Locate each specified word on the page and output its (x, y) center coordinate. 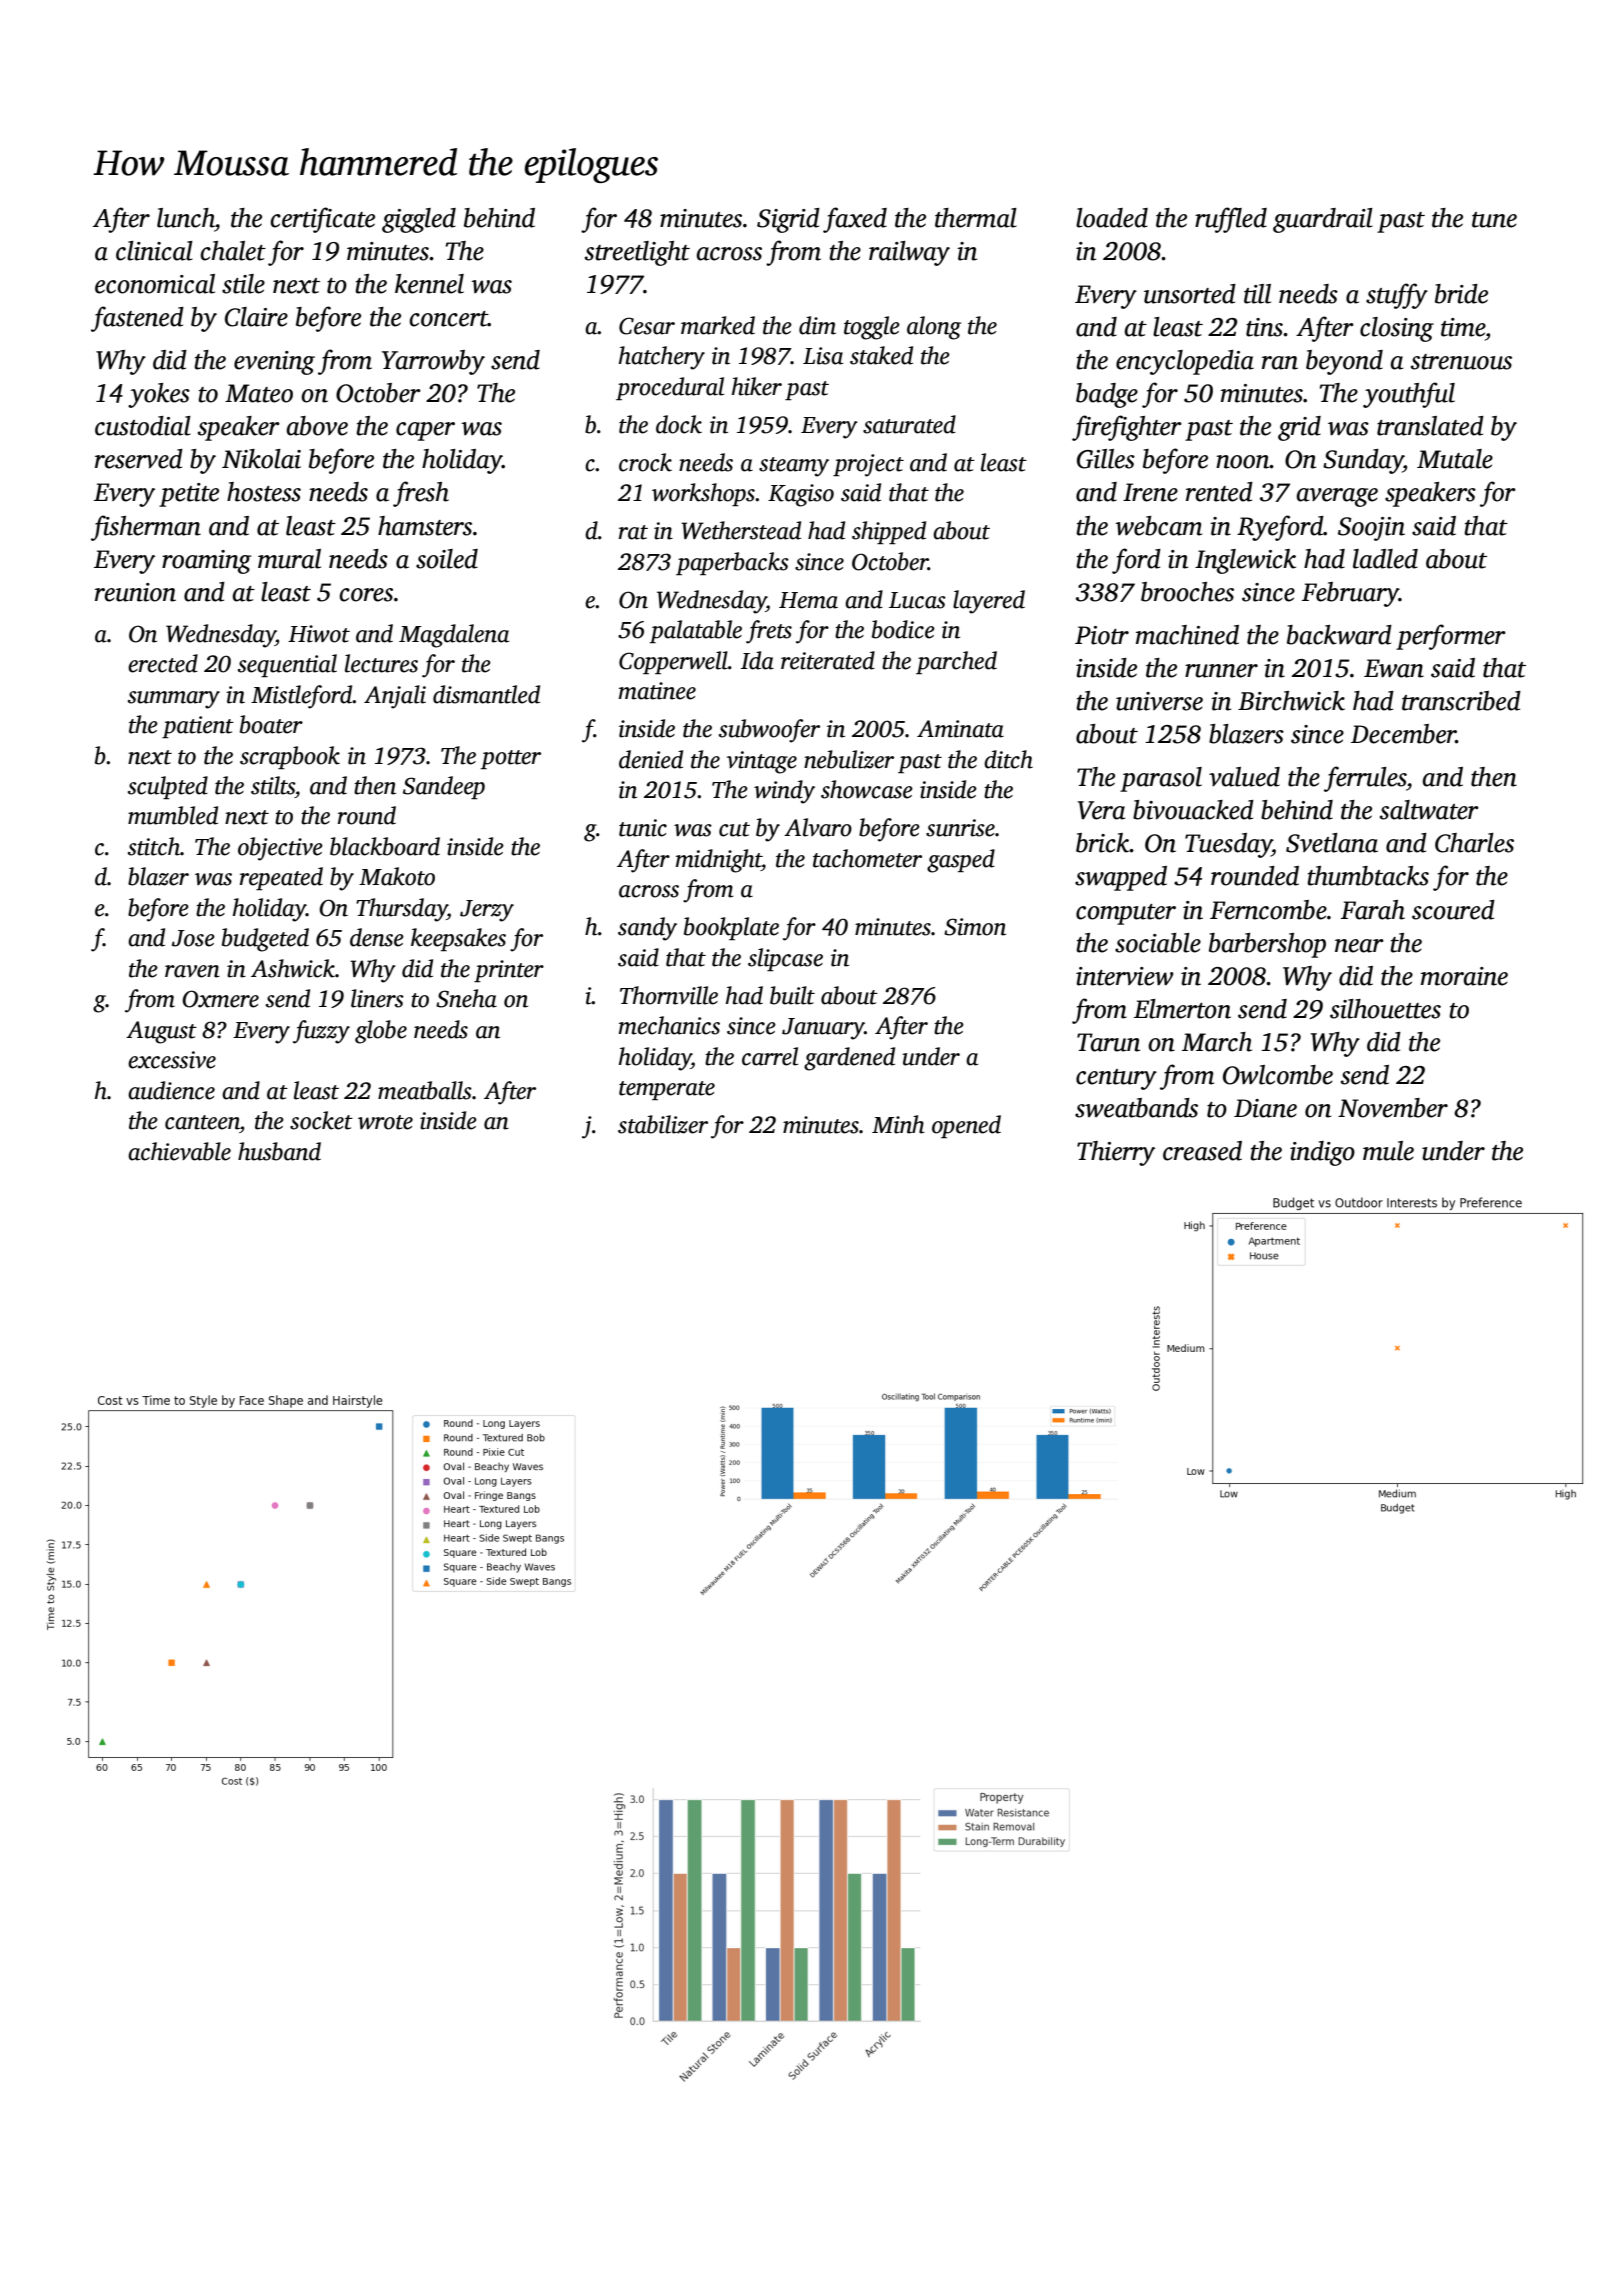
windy (784, 792)
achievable (179, 1151)
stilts (273, 785)
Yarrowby (433, 362)
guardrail (1323, 220)
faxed (855, 220)
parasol (1161, 779)
